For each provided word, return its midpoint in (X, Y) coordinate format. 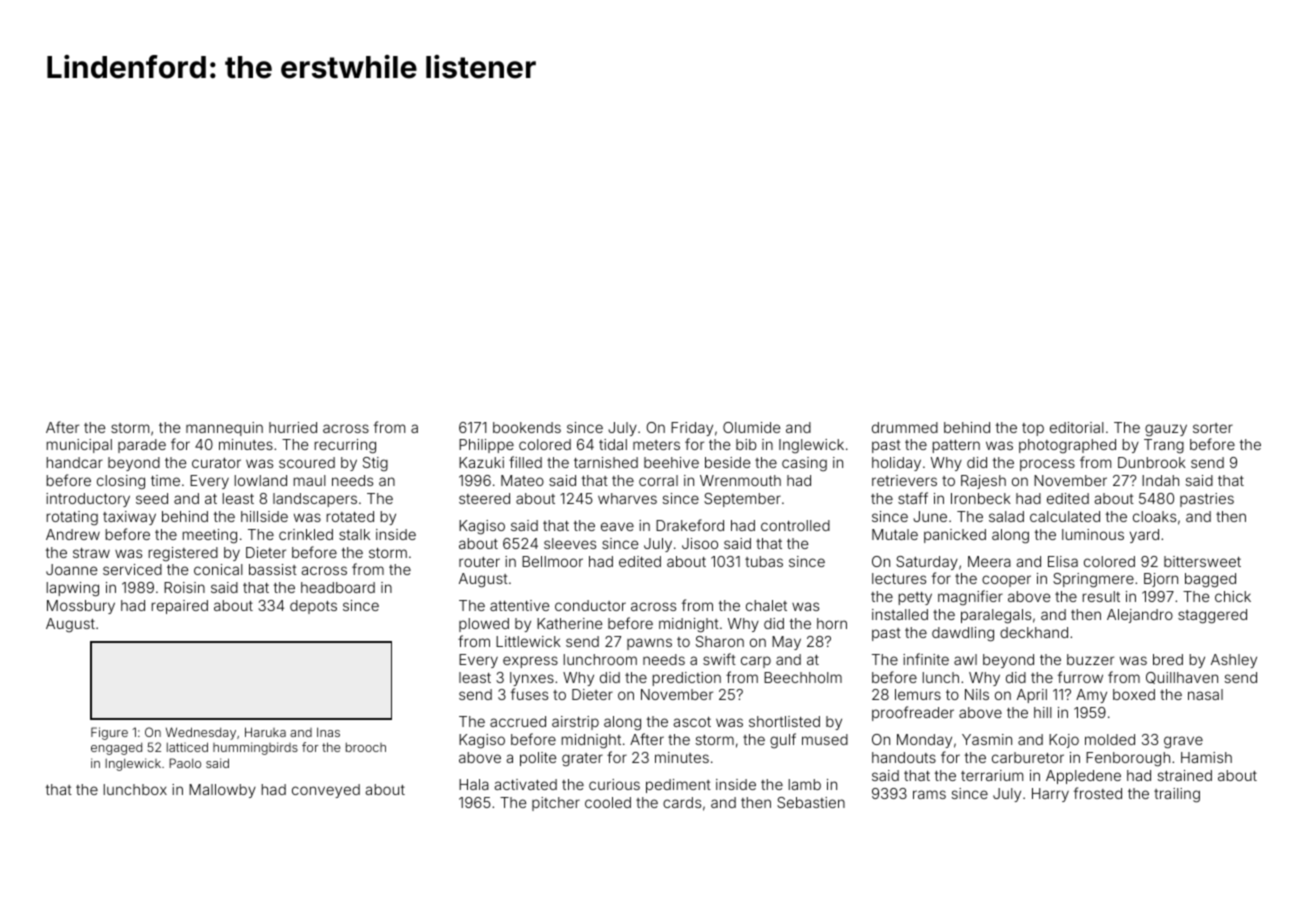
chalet (766, 605)
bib (746, 444)
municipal (79, 446)
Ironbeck (981, 498)
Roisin (184, 587)
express (530, 662)
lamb (805, 784)
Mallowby (222, 791)
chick (1233, 596)
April (1032, 696)
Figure (109, 733)
